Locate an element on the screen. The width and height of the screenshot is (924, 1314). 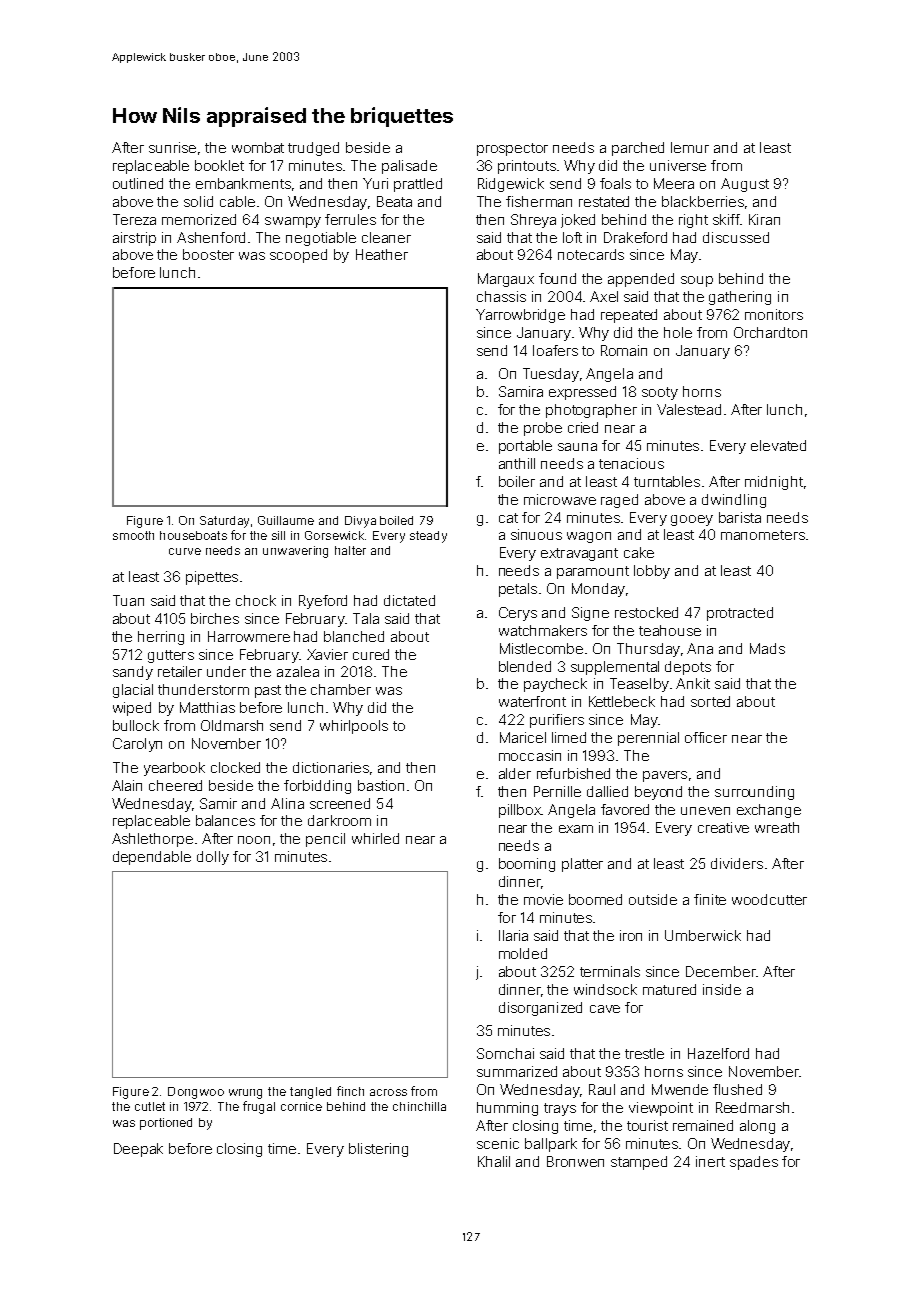
Deepak is located at coordinates (138, 1150).
